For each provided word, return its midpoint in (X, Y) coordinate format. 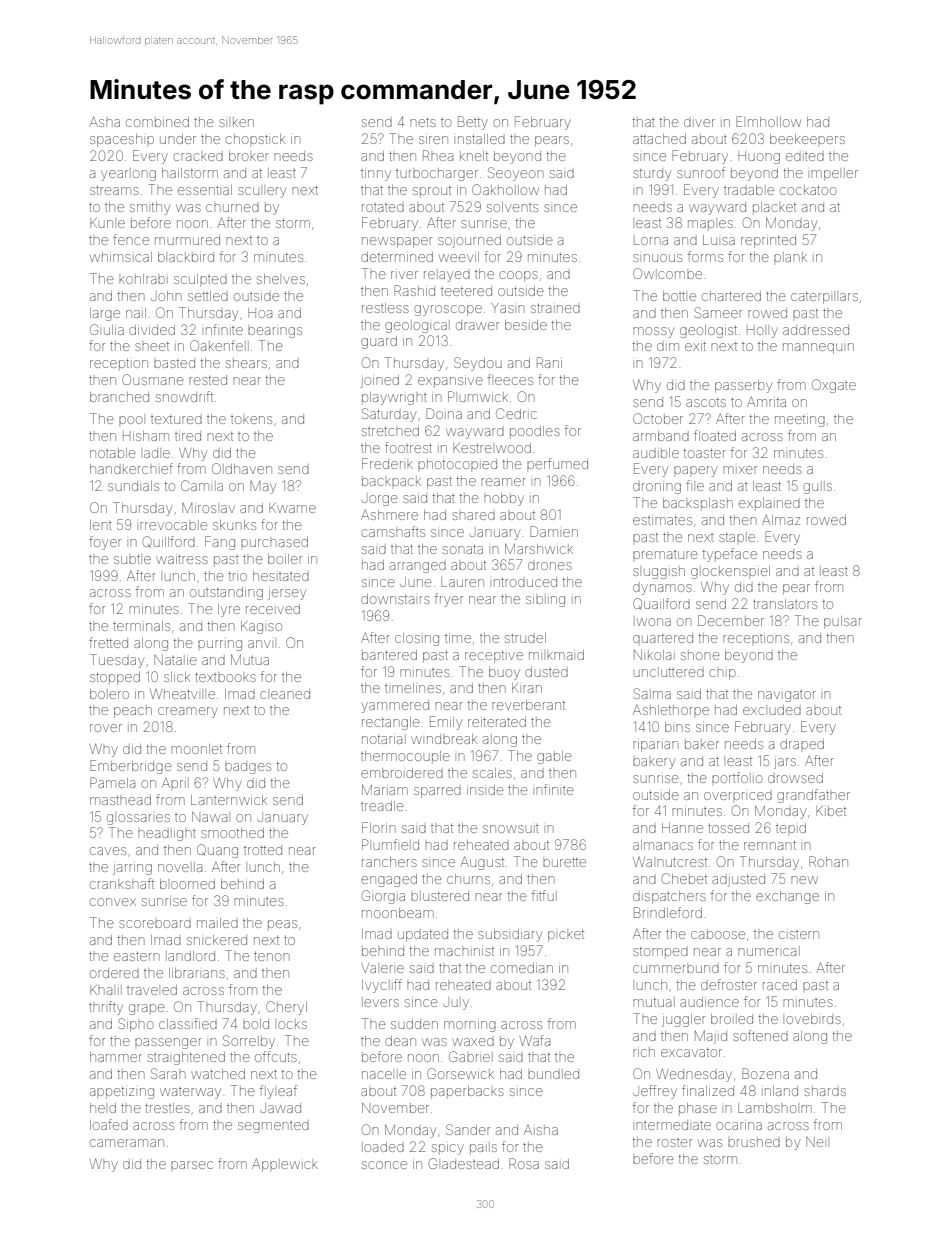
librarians (197, 973)
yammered (395, 706)
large (105, 314)
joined (380, 381)
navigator (787, 696)
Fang (220, 543)
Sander (468, 1129)
